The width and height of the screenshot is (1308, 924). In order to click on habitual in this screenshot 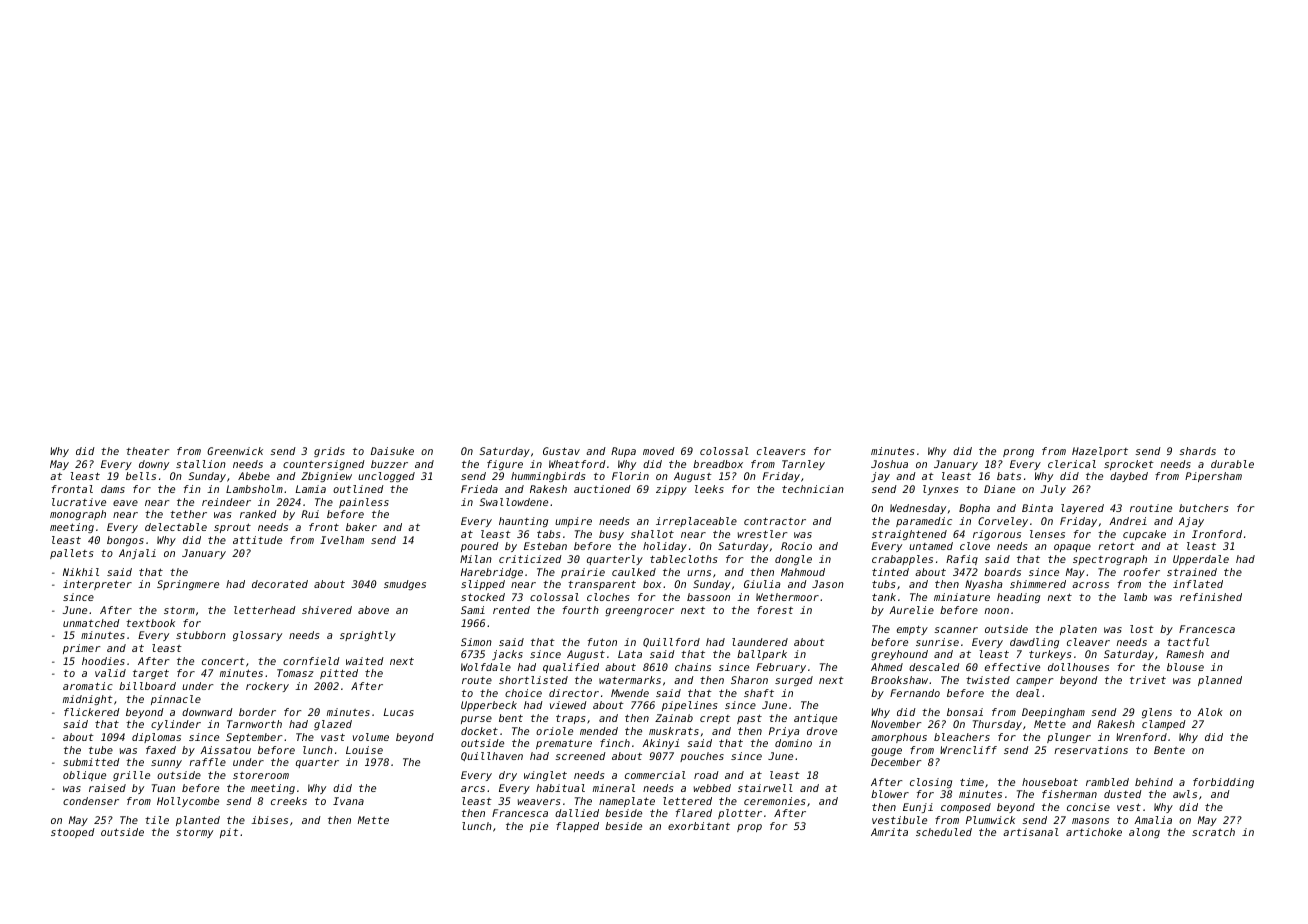, I will do `click(560, 788)`.
